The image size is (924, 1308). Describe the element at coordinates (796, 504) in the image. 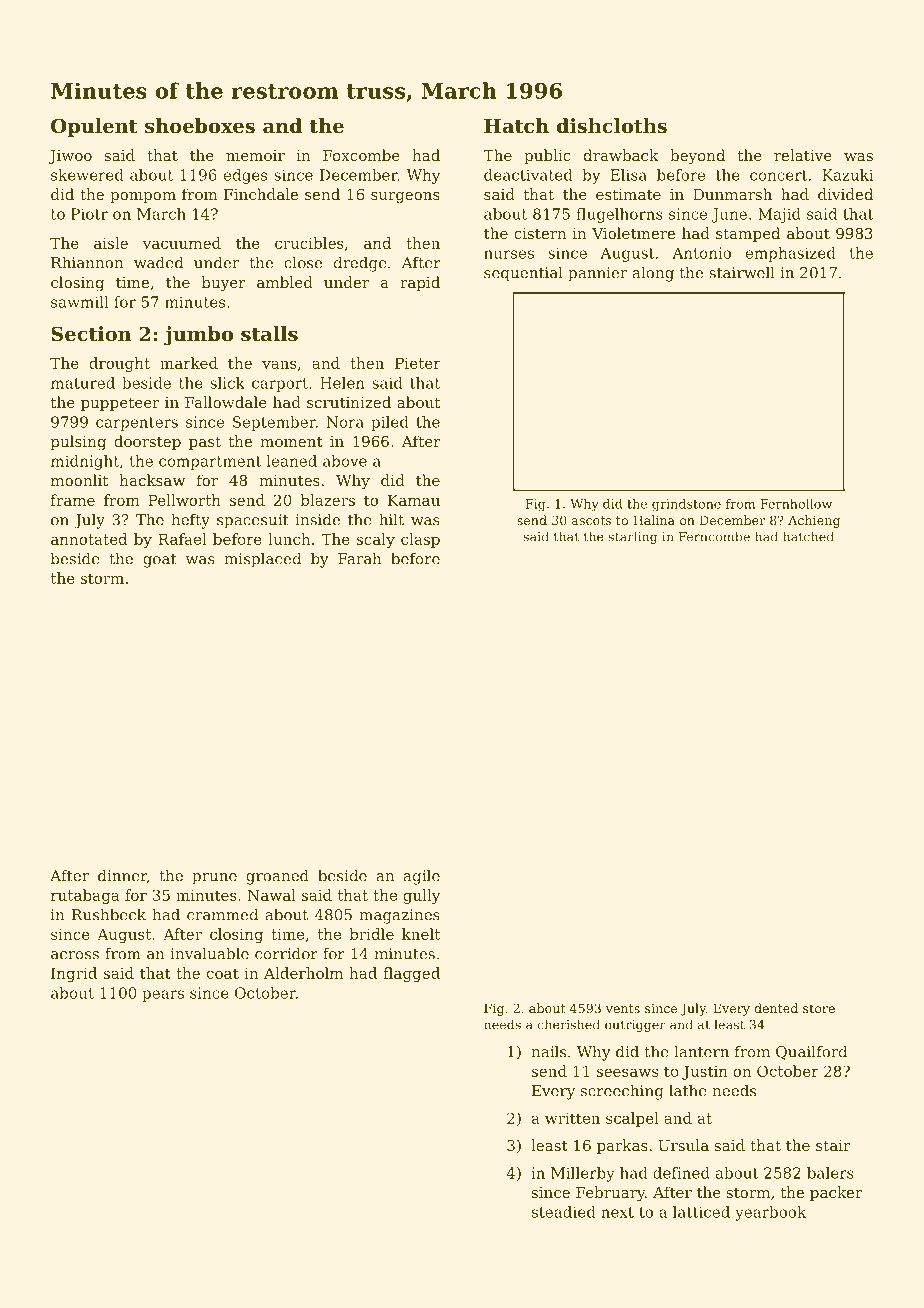

I see `Fernhollow` at that location.
